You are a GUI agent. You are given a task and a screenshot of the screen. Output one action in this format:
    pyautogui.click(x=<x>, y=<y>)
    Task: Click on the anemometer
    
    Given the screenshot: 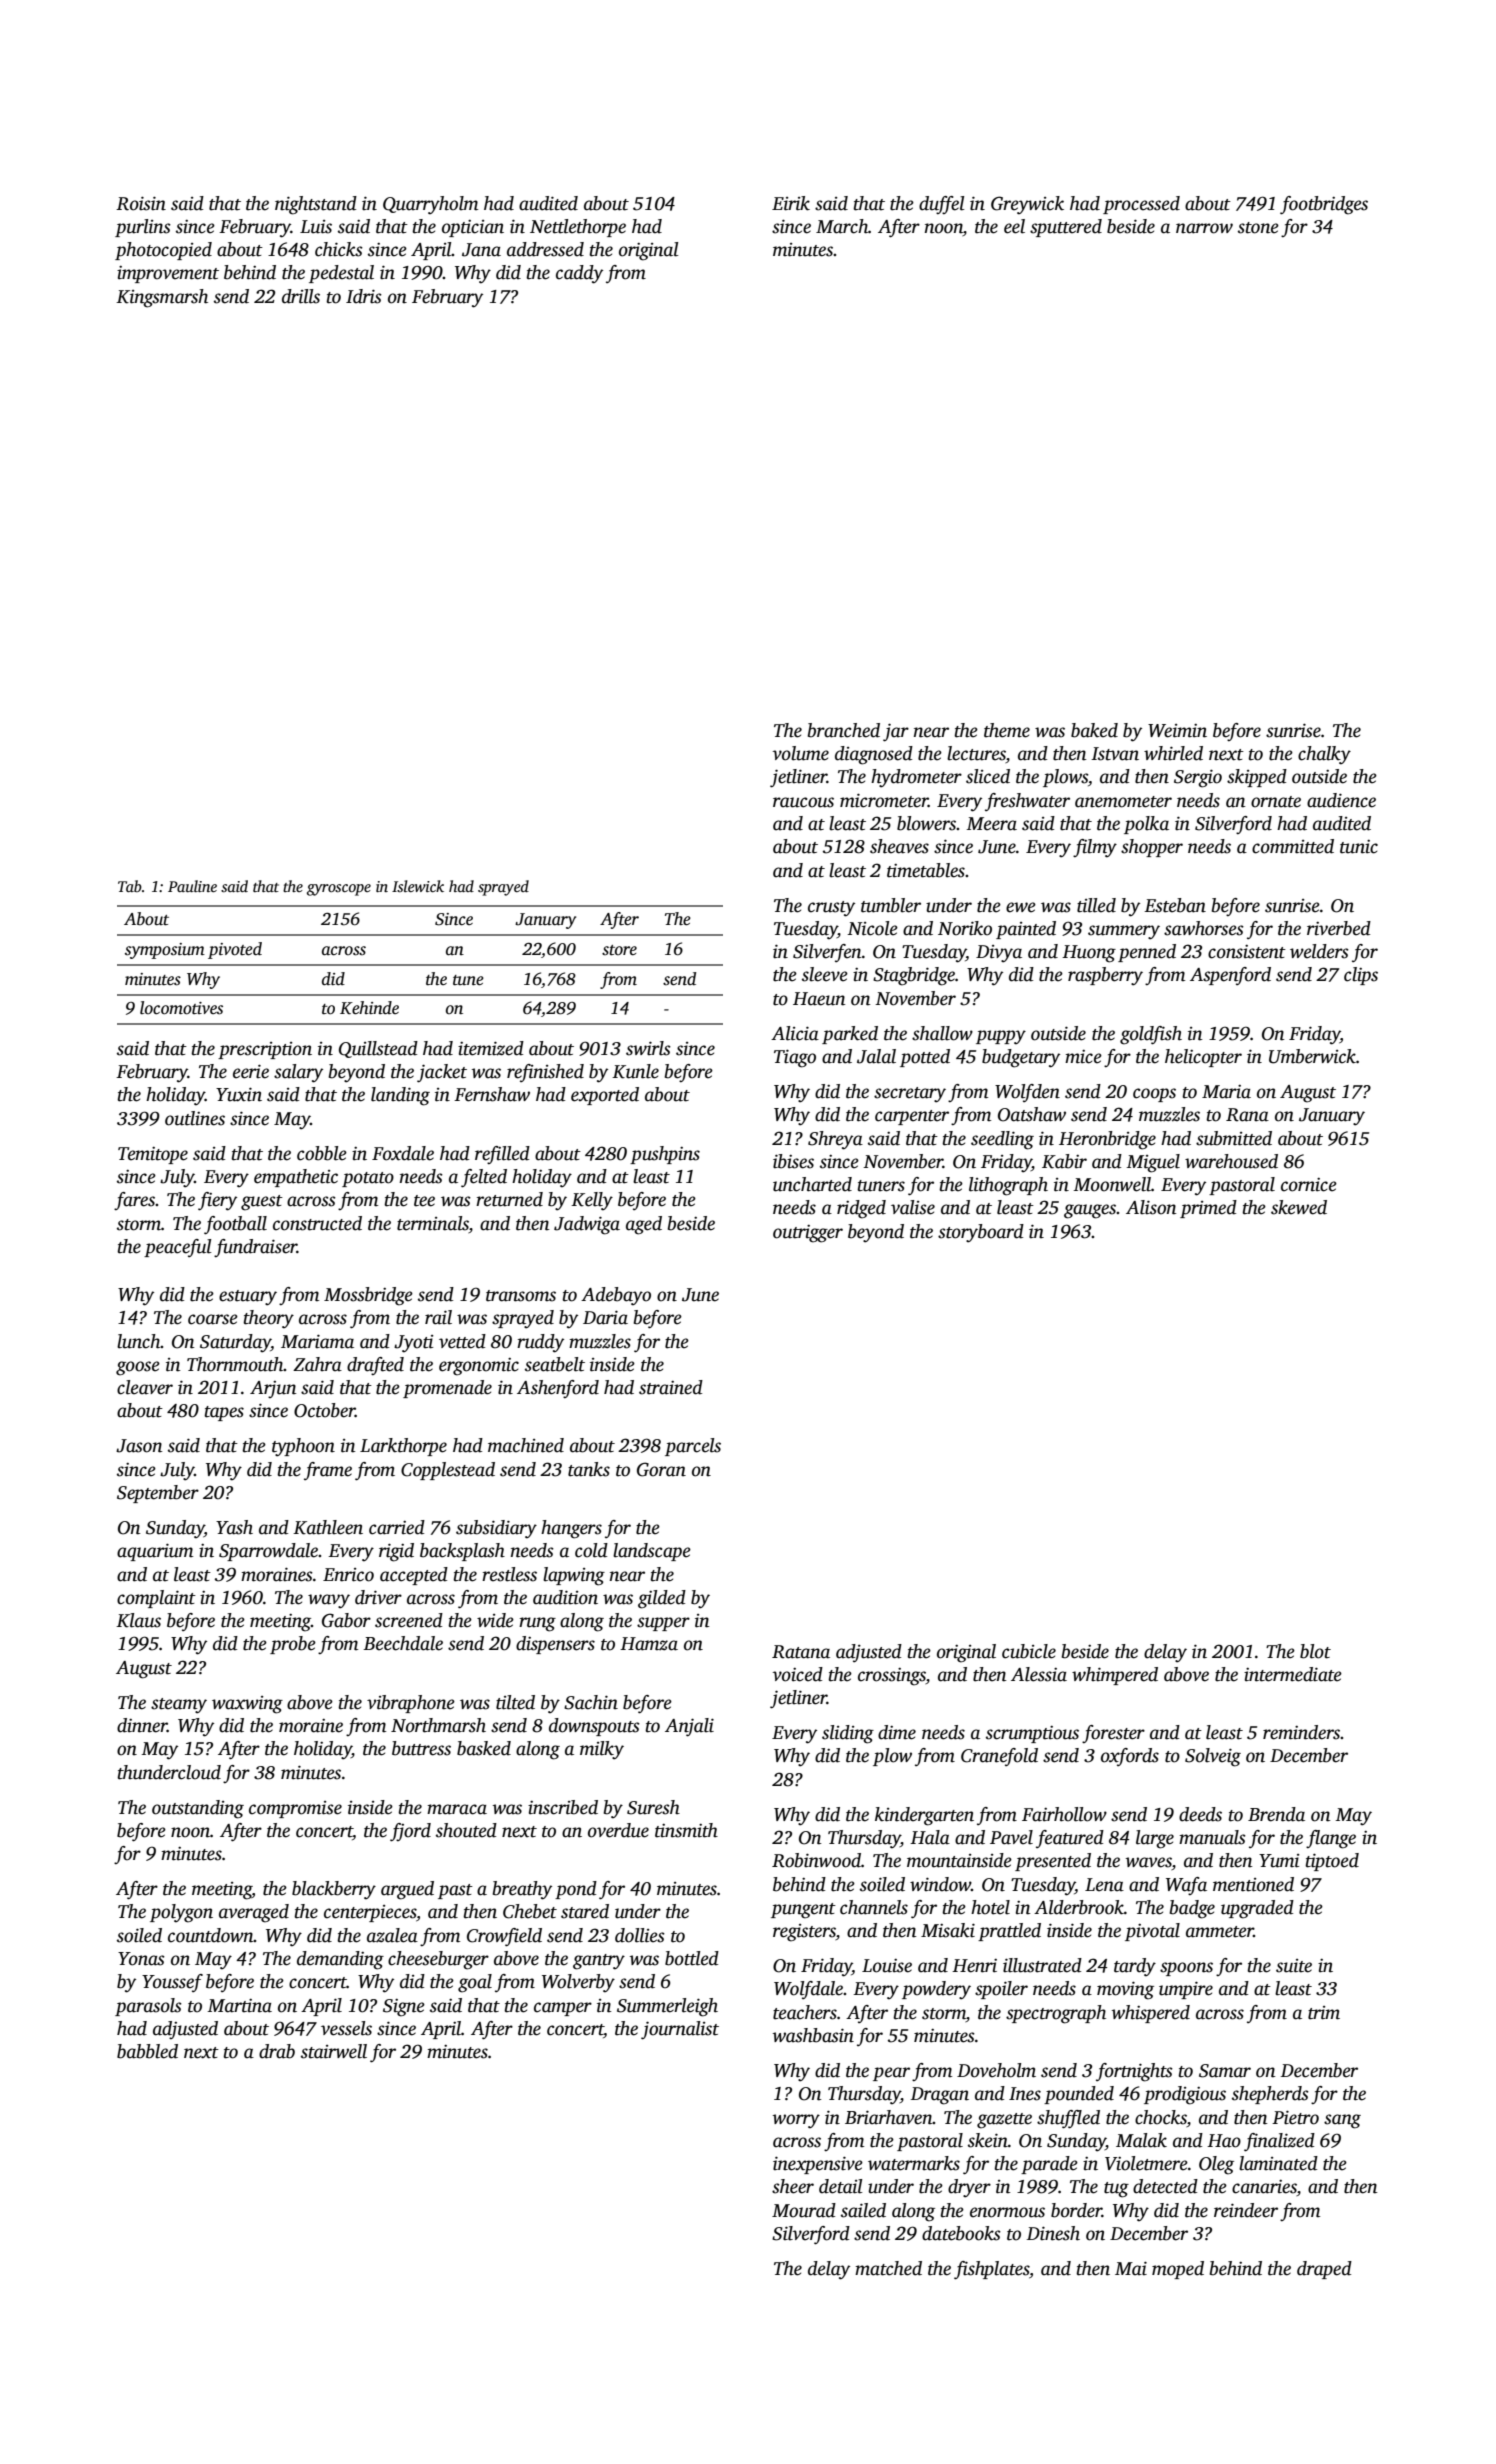 What is the action you would take?
    pyautogui.click(x=1123, y=802)
